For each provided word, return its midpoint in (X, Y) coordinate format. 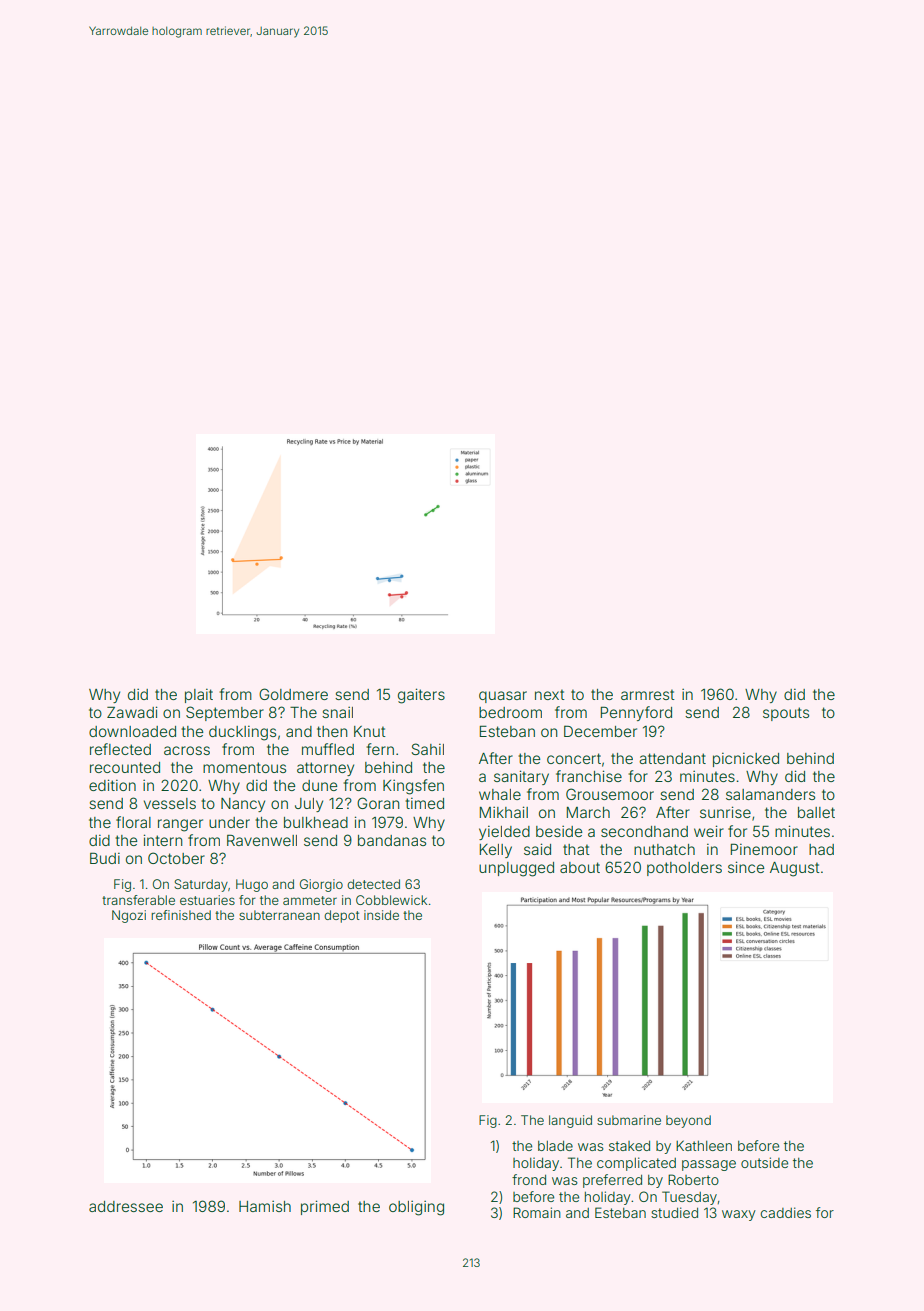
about (580, 867)
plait (199, 696)
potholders (684, 869)
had (821, 849)
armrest (648, 694)
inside (381, 915)
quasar (503, 697)
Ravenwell (262, 840)
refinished (181, 915)
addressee (126, 1206)
